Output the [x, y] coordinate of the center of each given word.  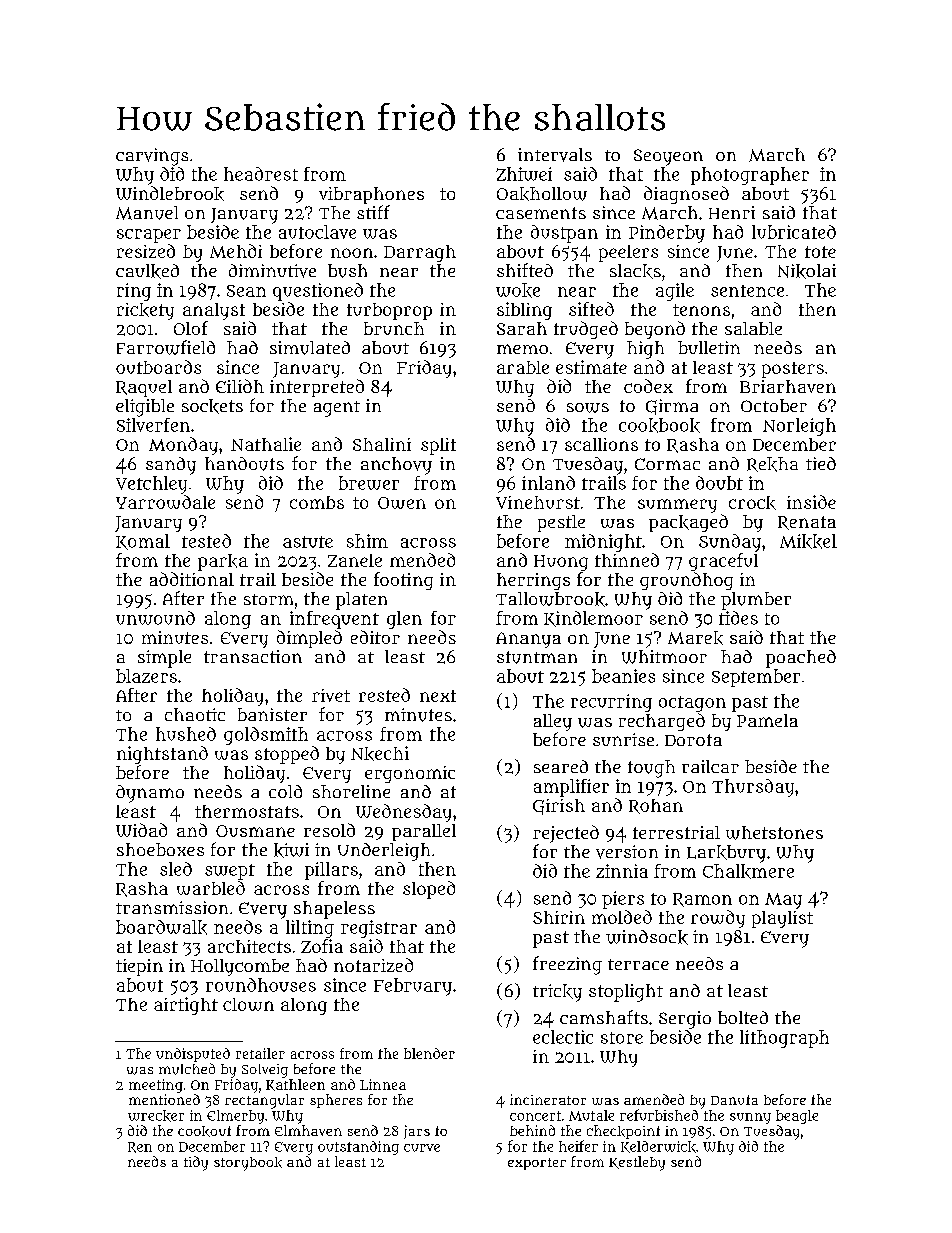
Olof [191, 328]
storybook [248, 1164]
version [627, 852]
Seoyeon [668, 157]
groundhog [686, 581]
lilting [310, 929]
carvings [152, 157]
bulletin [709, 347]
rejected [566, 834]
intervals [555, 155]
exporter [537, 1164]
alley [553, 722]
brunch [394, 328]
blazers [146, 676]
